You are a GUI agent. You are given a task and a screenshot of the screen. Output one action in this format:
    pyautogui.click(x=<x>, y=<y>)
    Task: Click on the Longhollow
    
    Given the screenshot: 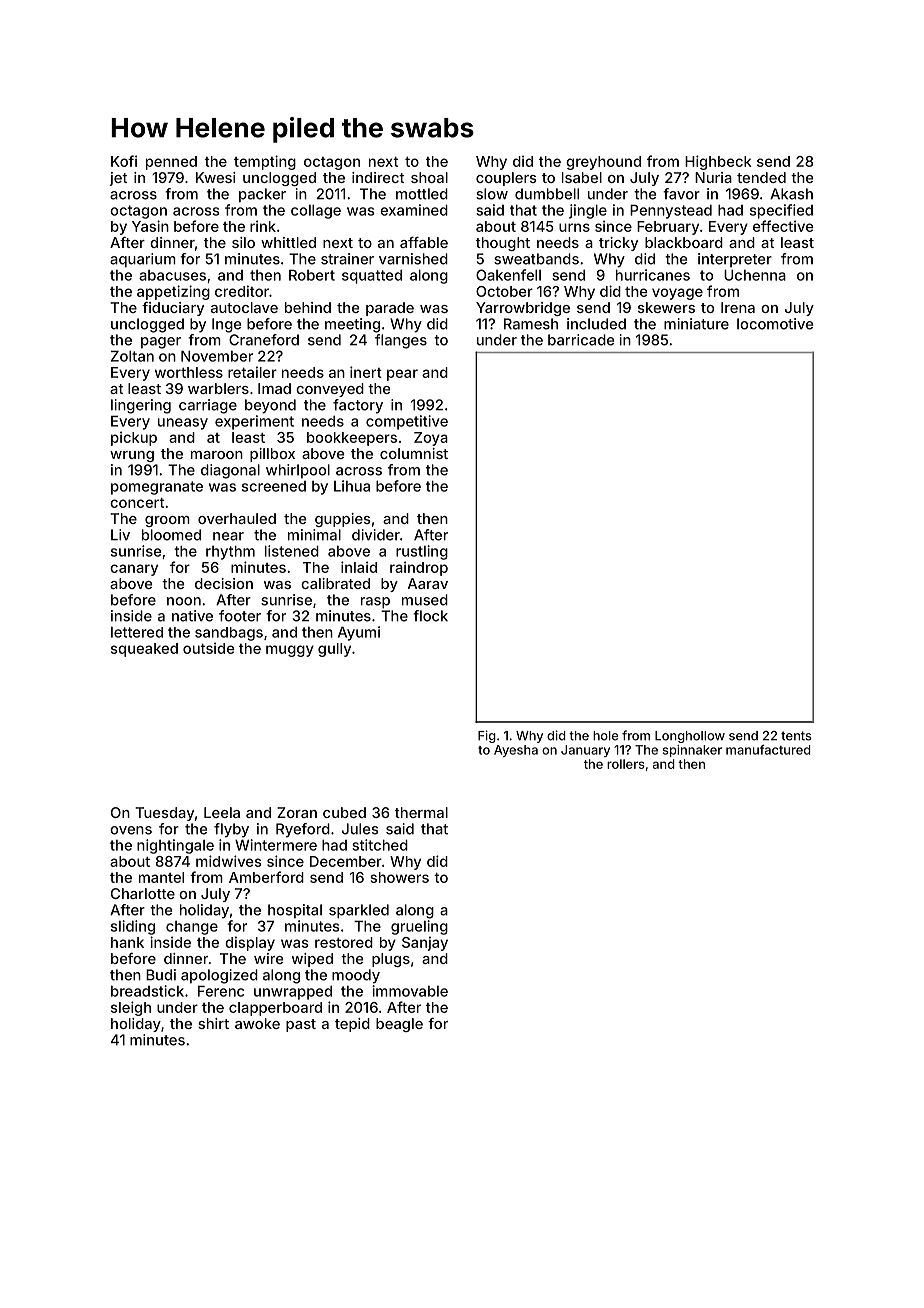 What is the action you would take?
    pyautogui.click(x=690, y=737)
